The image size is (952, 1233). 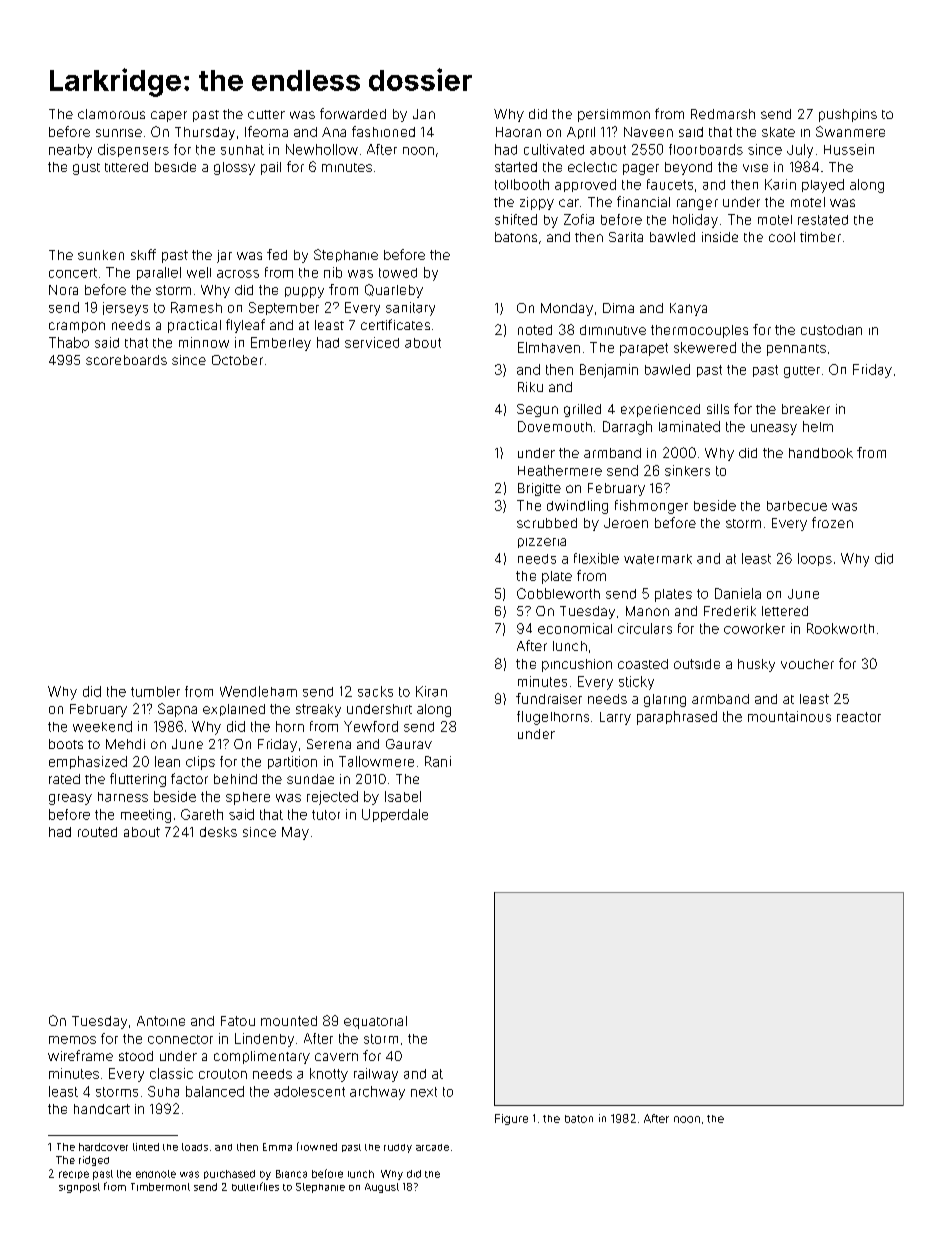 I want to click on caper, so click(x=169, y=116).
